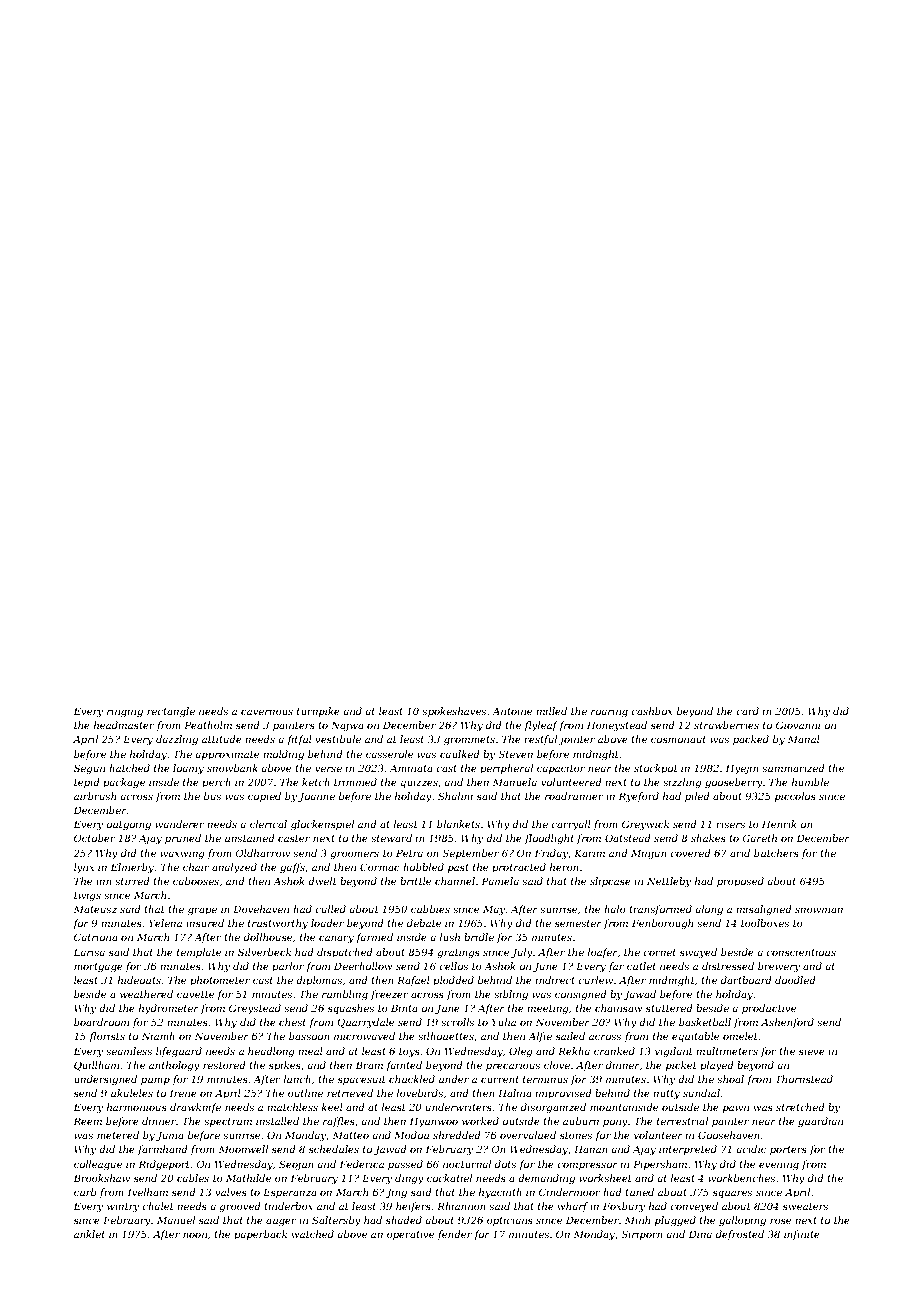 This screenshot has width=924, height=1308. Describe the element at coordinates (510, 1221) in the screenshot. I see `opticians` at that location.
